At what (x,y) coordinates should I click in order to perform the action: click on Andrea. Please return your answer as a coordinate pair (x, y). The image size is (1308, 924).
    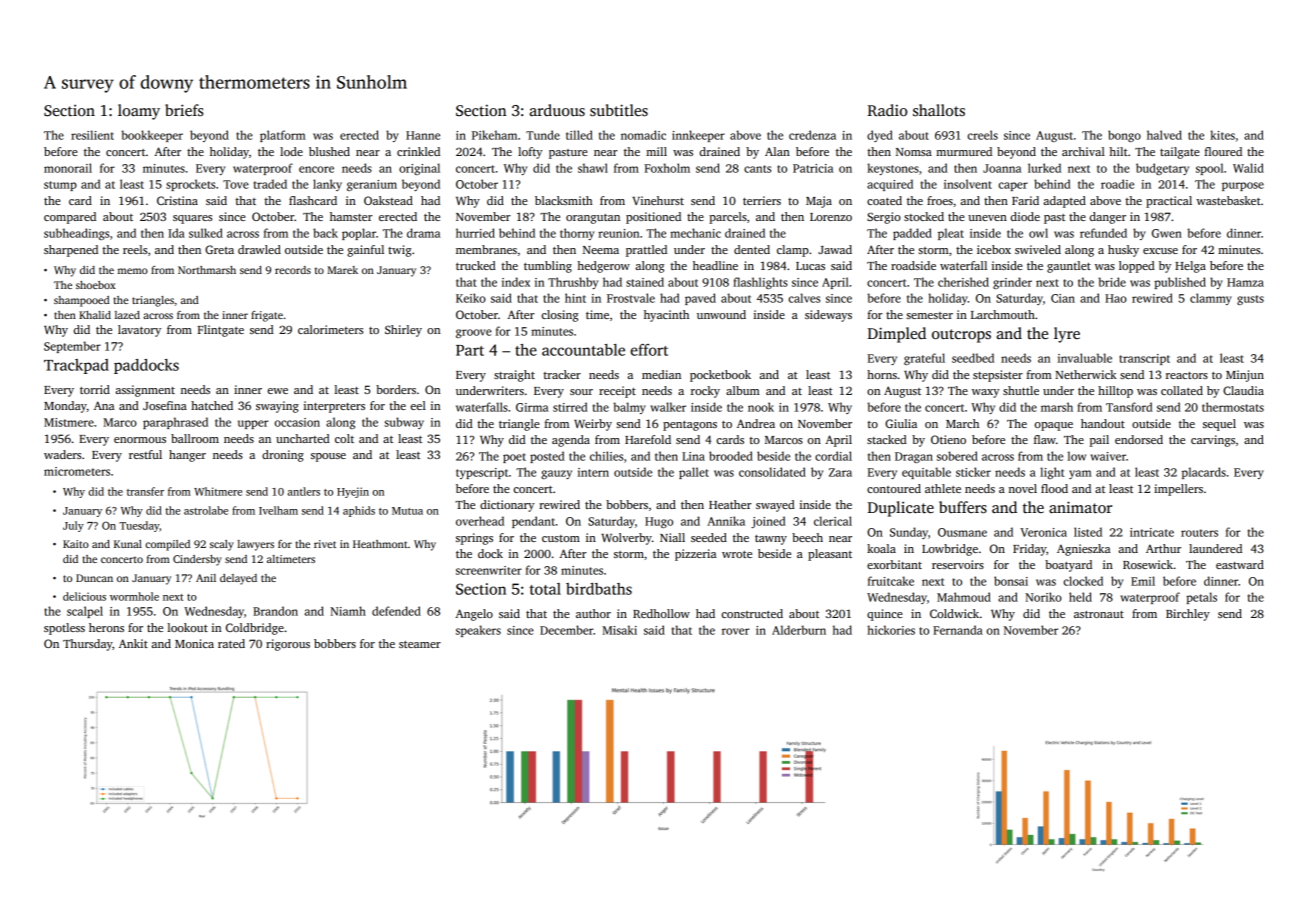
    Looking at the image, I should click on (756, 423).
